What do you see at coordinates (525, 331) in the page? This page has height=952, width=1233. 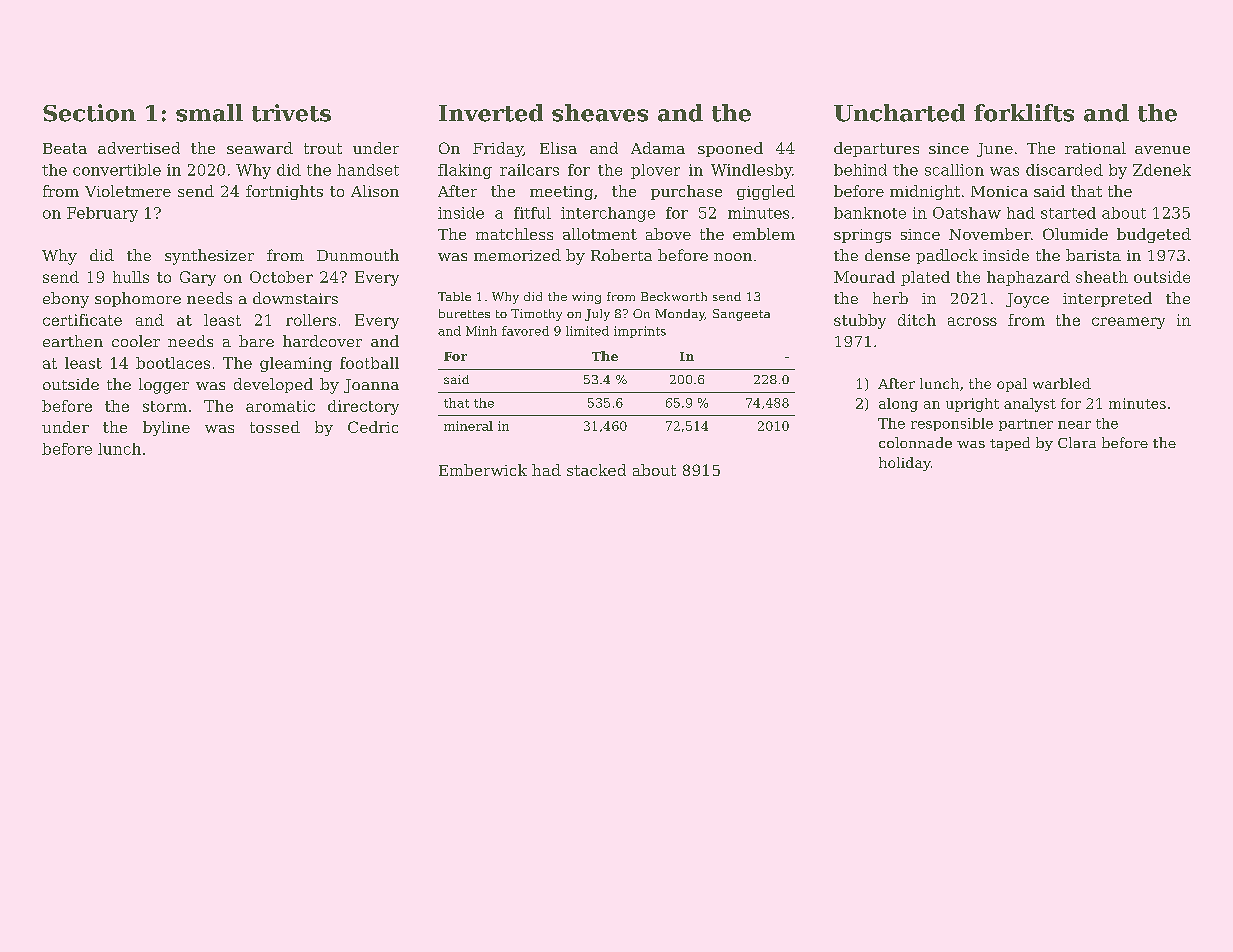 I see `favored` at bounding box center [525, 331].
